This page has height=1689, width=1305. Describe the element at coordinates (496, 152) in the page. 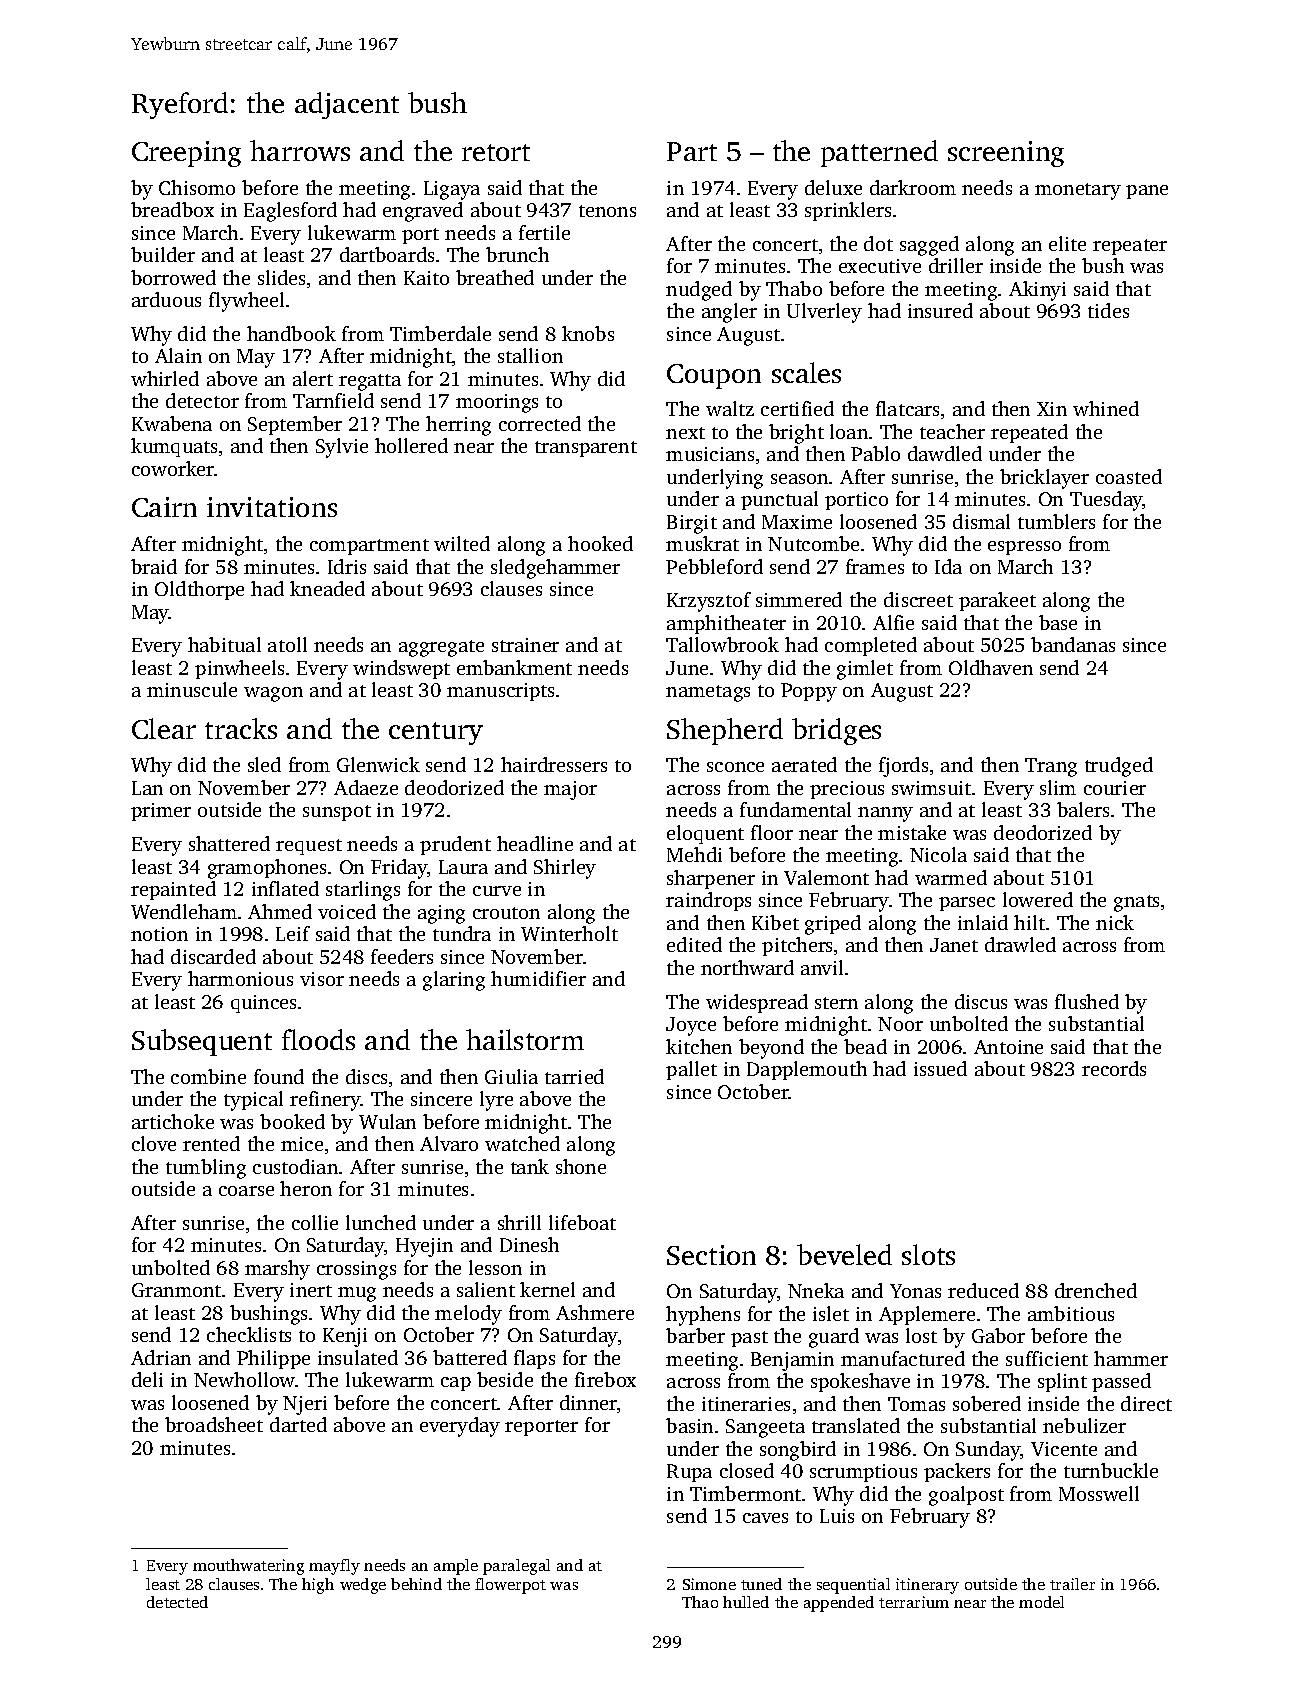

I see `retort` at that location.
